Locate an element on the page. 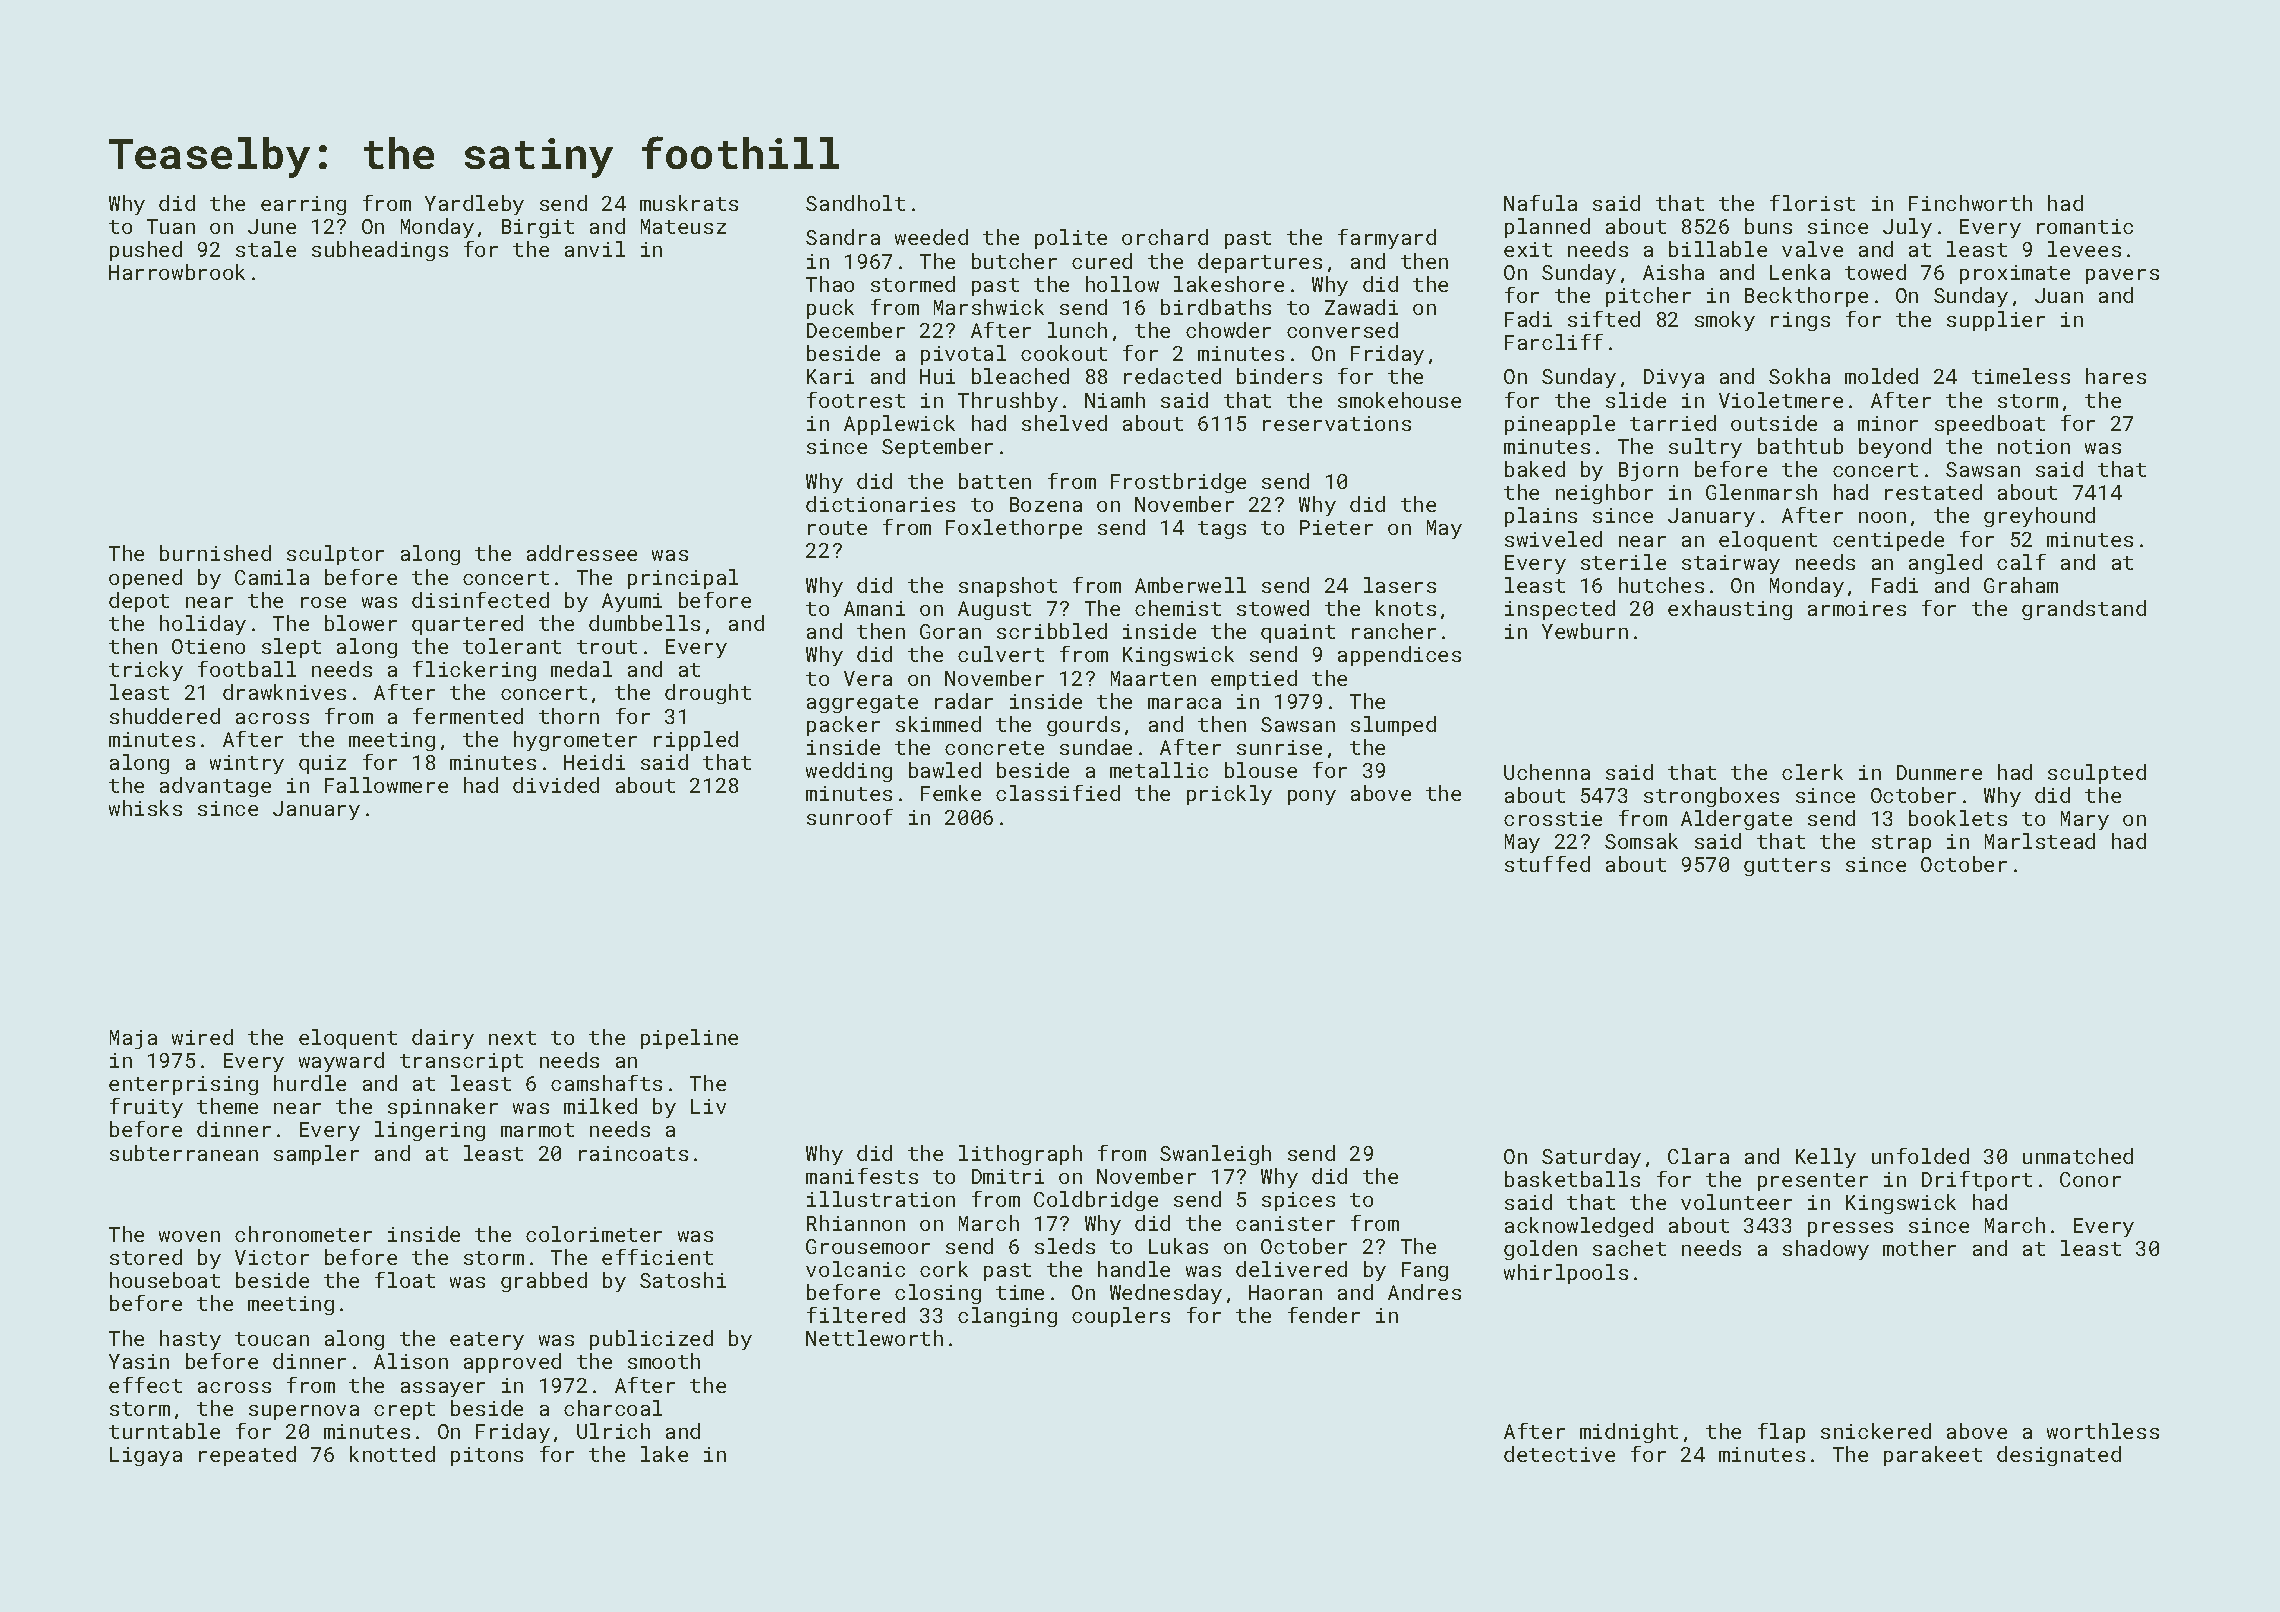 The height and width of the document is (1612, 2280). Finchworth is located at coordinates (1970, 203).
